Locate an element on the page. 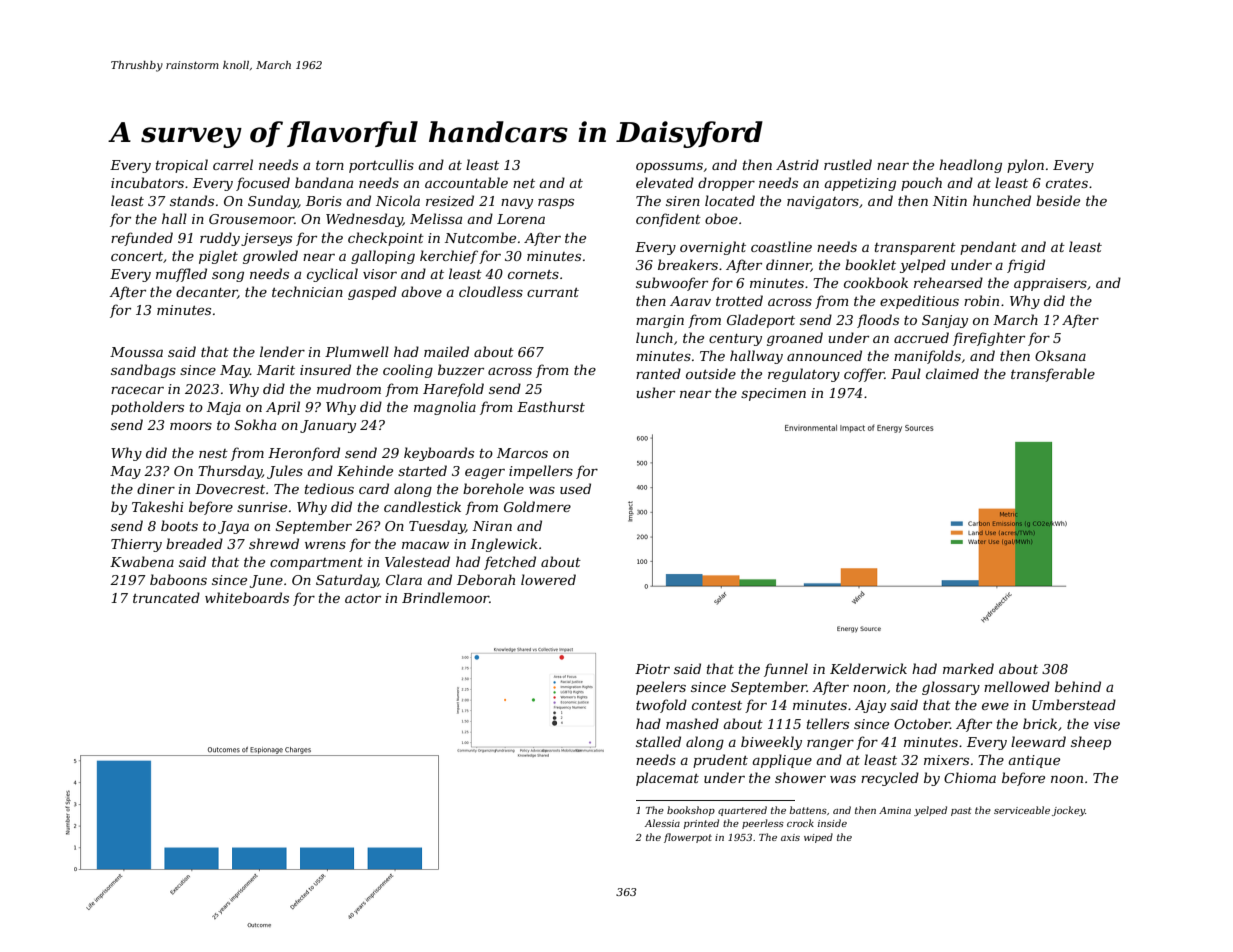 The image size is (1233, 952). currant is located at coordinates (553, 292).
